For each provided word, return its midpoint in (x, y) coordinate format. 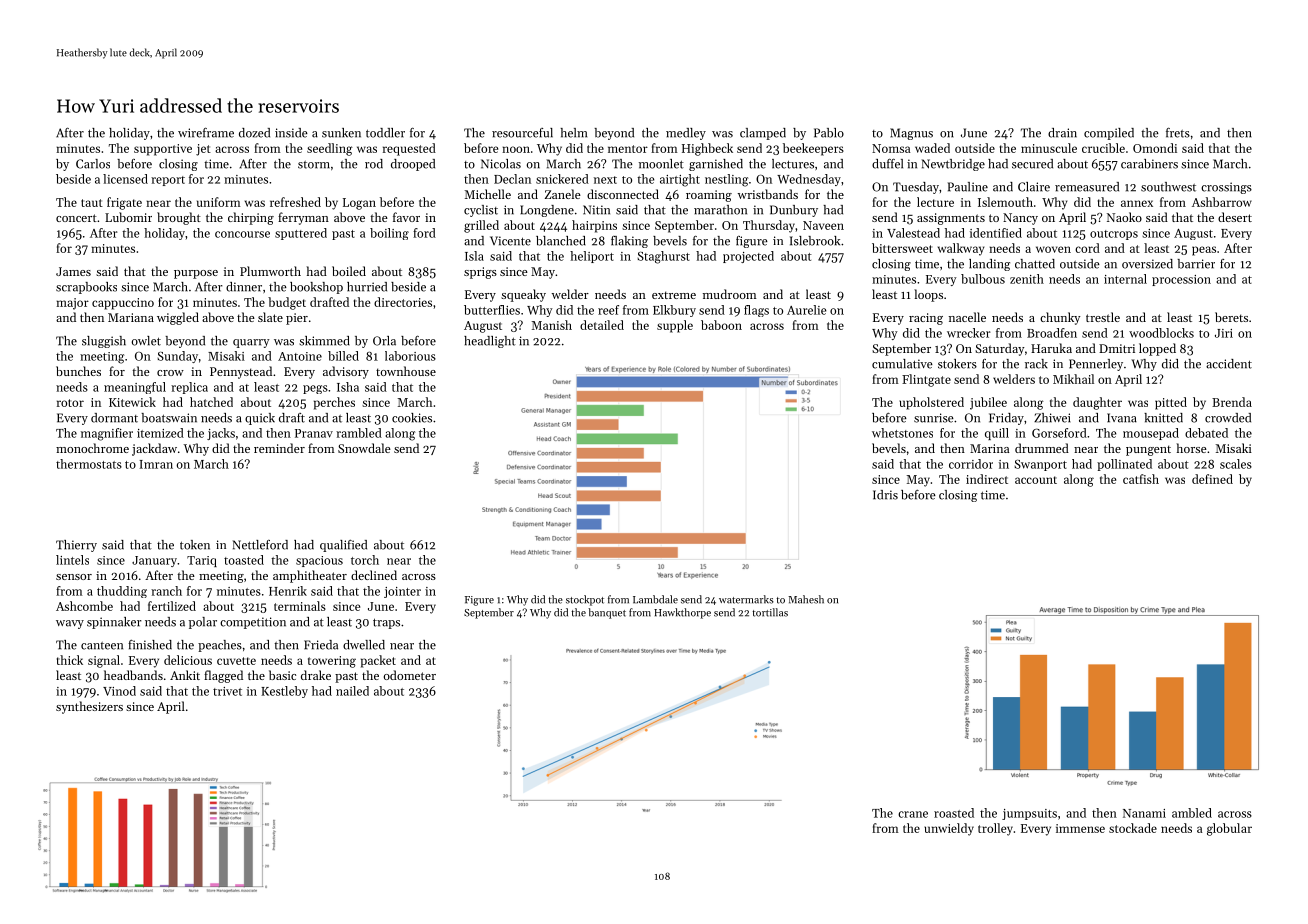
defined (1212, 479)
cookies (412, 418)
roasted (954, 813)
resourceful (522, 133)
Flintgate (926, 380)
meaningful (135, 388)
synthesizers (89, 707)
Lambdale (655, 599)
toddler (385, 133)
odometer (410, 675)
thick (70, 660)
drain (1062, 133)
